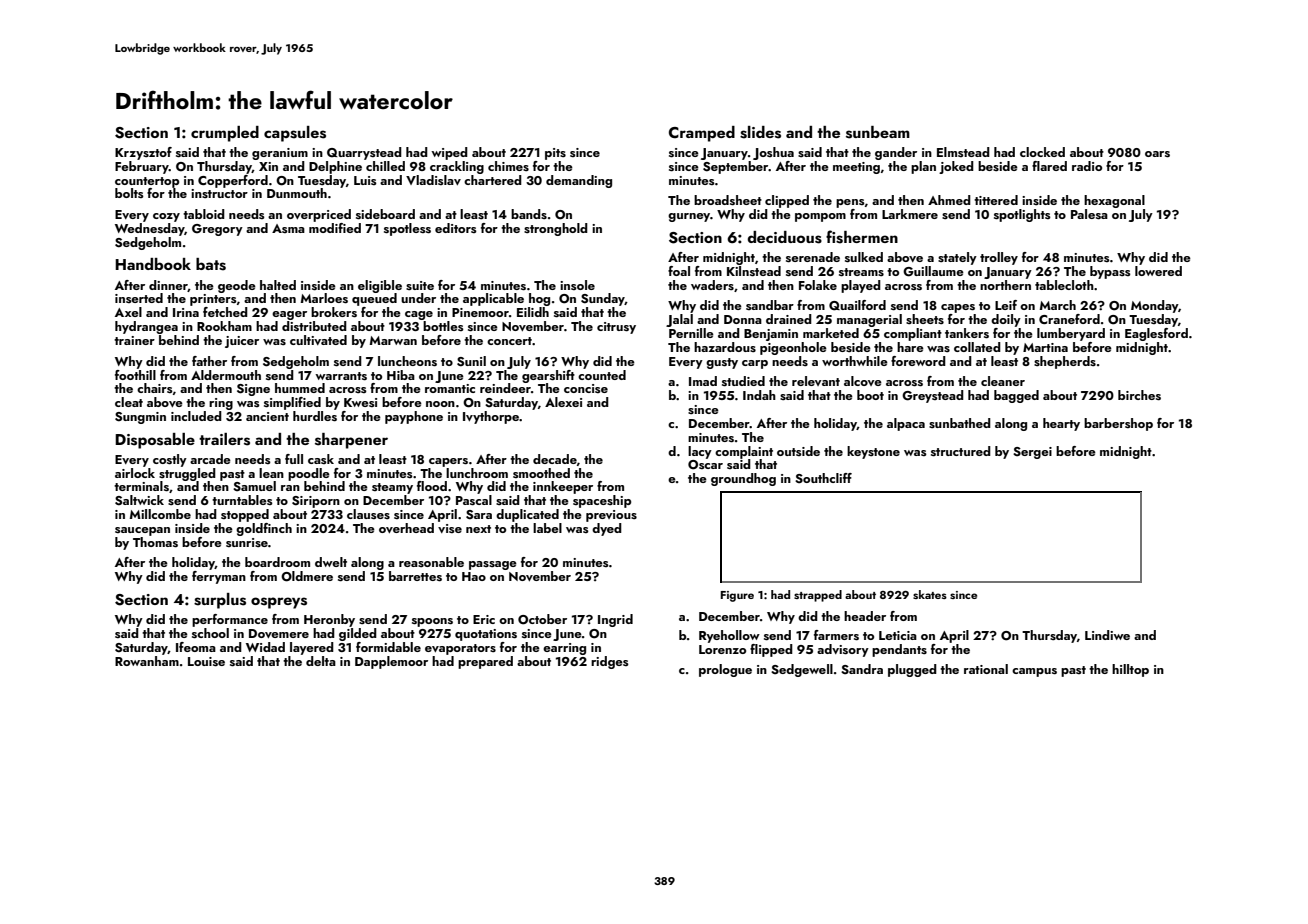 The image size is (1308, 924). Describe the element at coordinates (449, 153) in the page. I see `wiped` at that location.
